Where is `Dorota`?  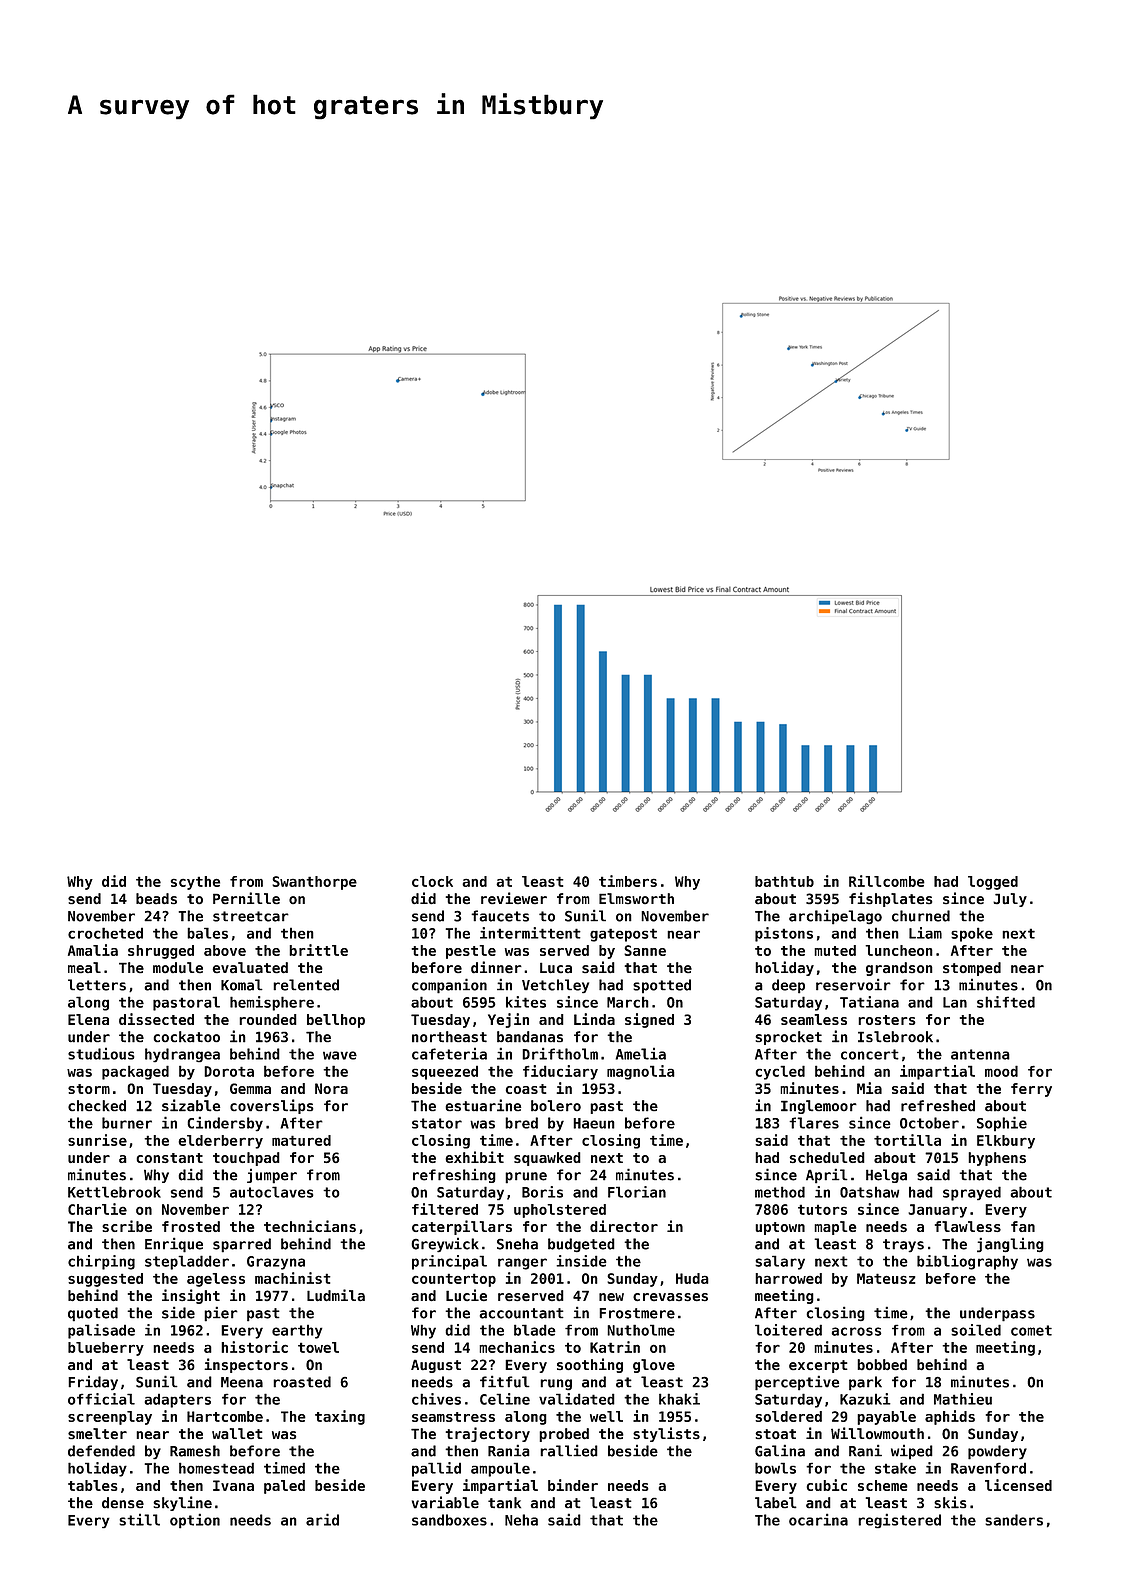
Dorota is located at coordinates (229, 1071).
